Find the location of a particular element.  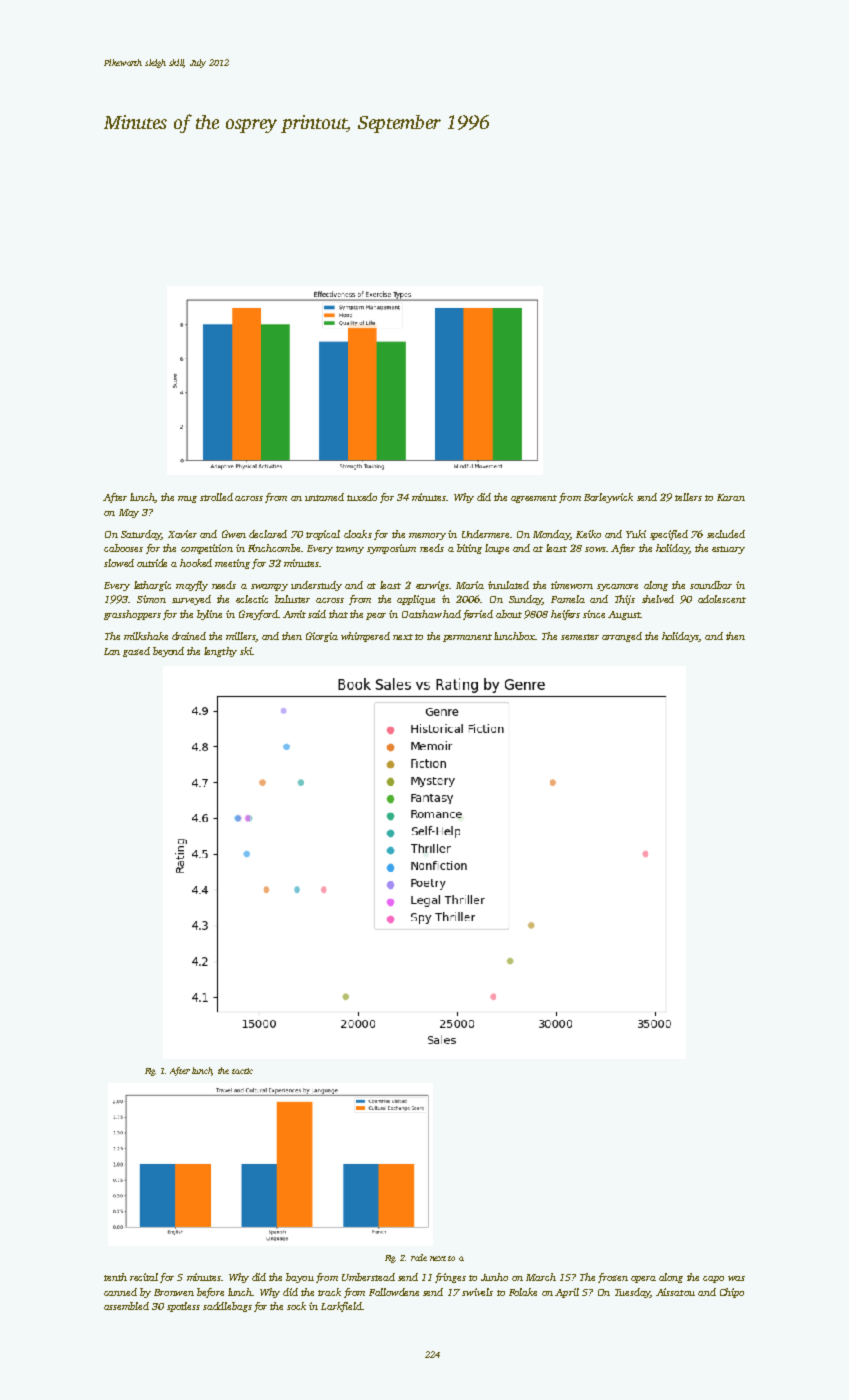

whimpered is located at coordinates (365, 637).
